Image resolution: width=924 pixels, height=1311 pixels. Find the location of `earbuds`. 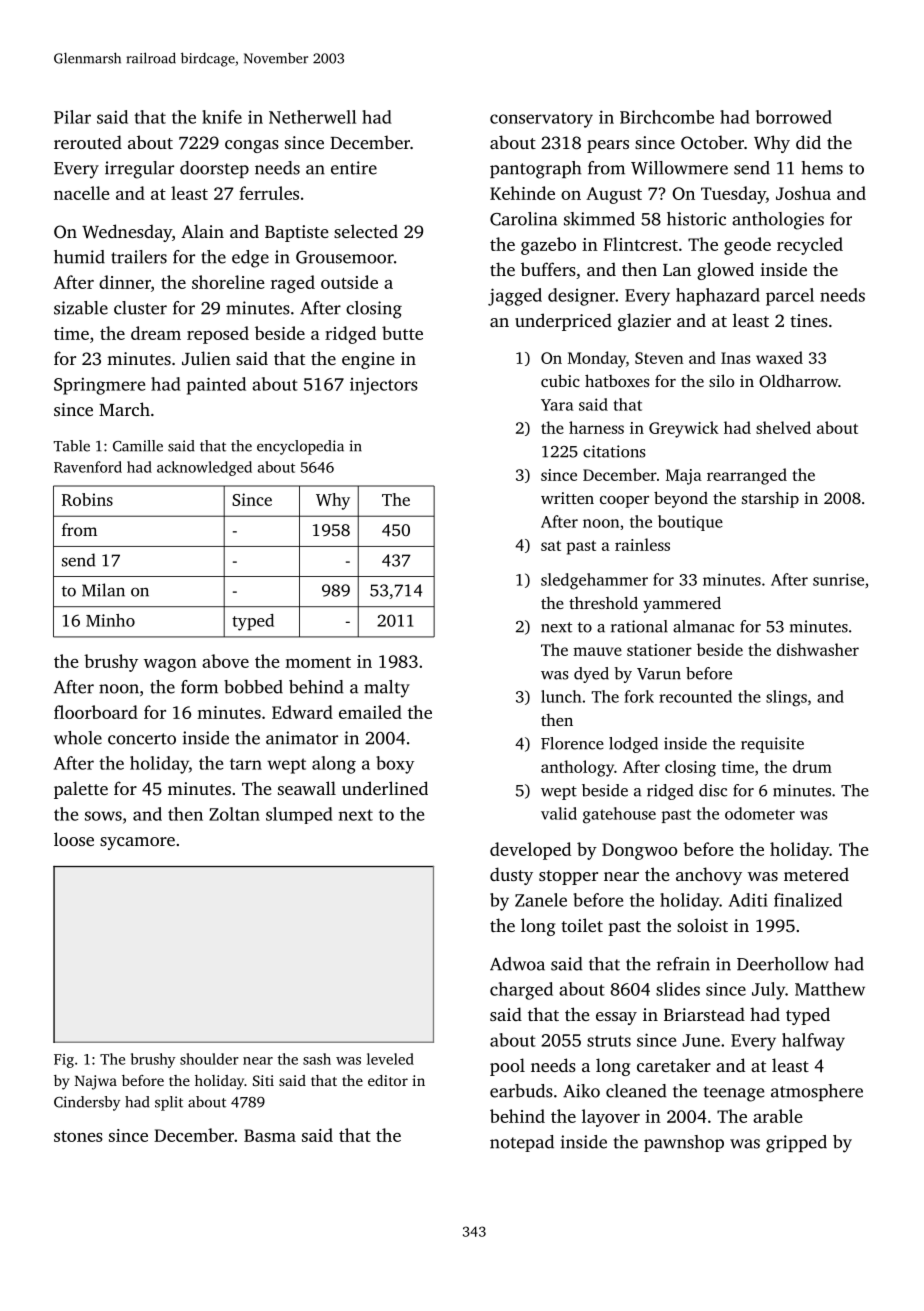

earbuds is located at coordinates (521, 1091).
